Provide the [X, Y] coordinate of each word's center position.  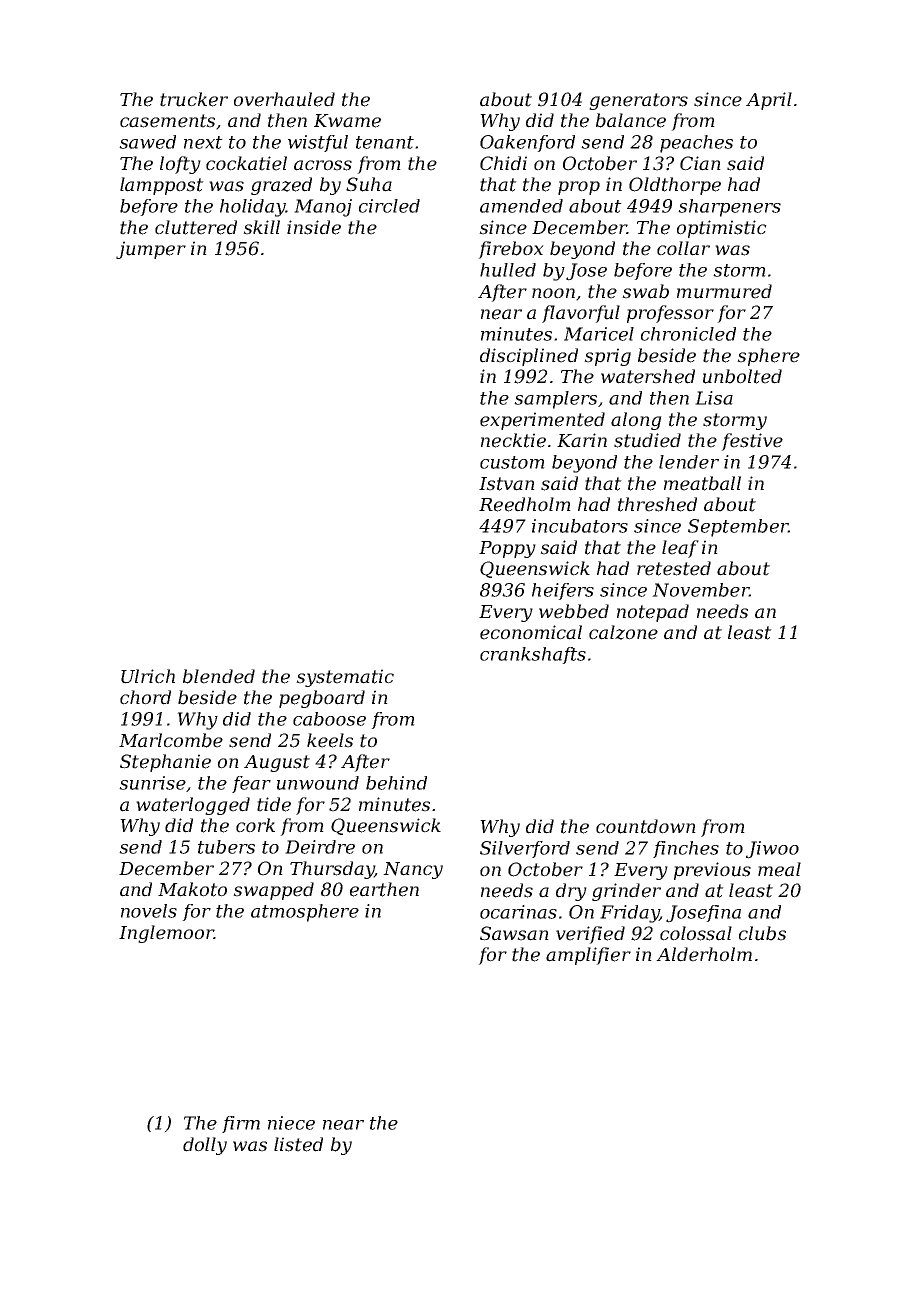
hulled [508, 270]
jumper [151, 250]
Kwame [347, 121]
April [769, 101]
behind [396, 783]
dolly [205, 1146]
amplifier [588, 956]
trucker [194, 99]
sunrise [152, 783]
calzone [623, 632]
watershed [648, 376]
